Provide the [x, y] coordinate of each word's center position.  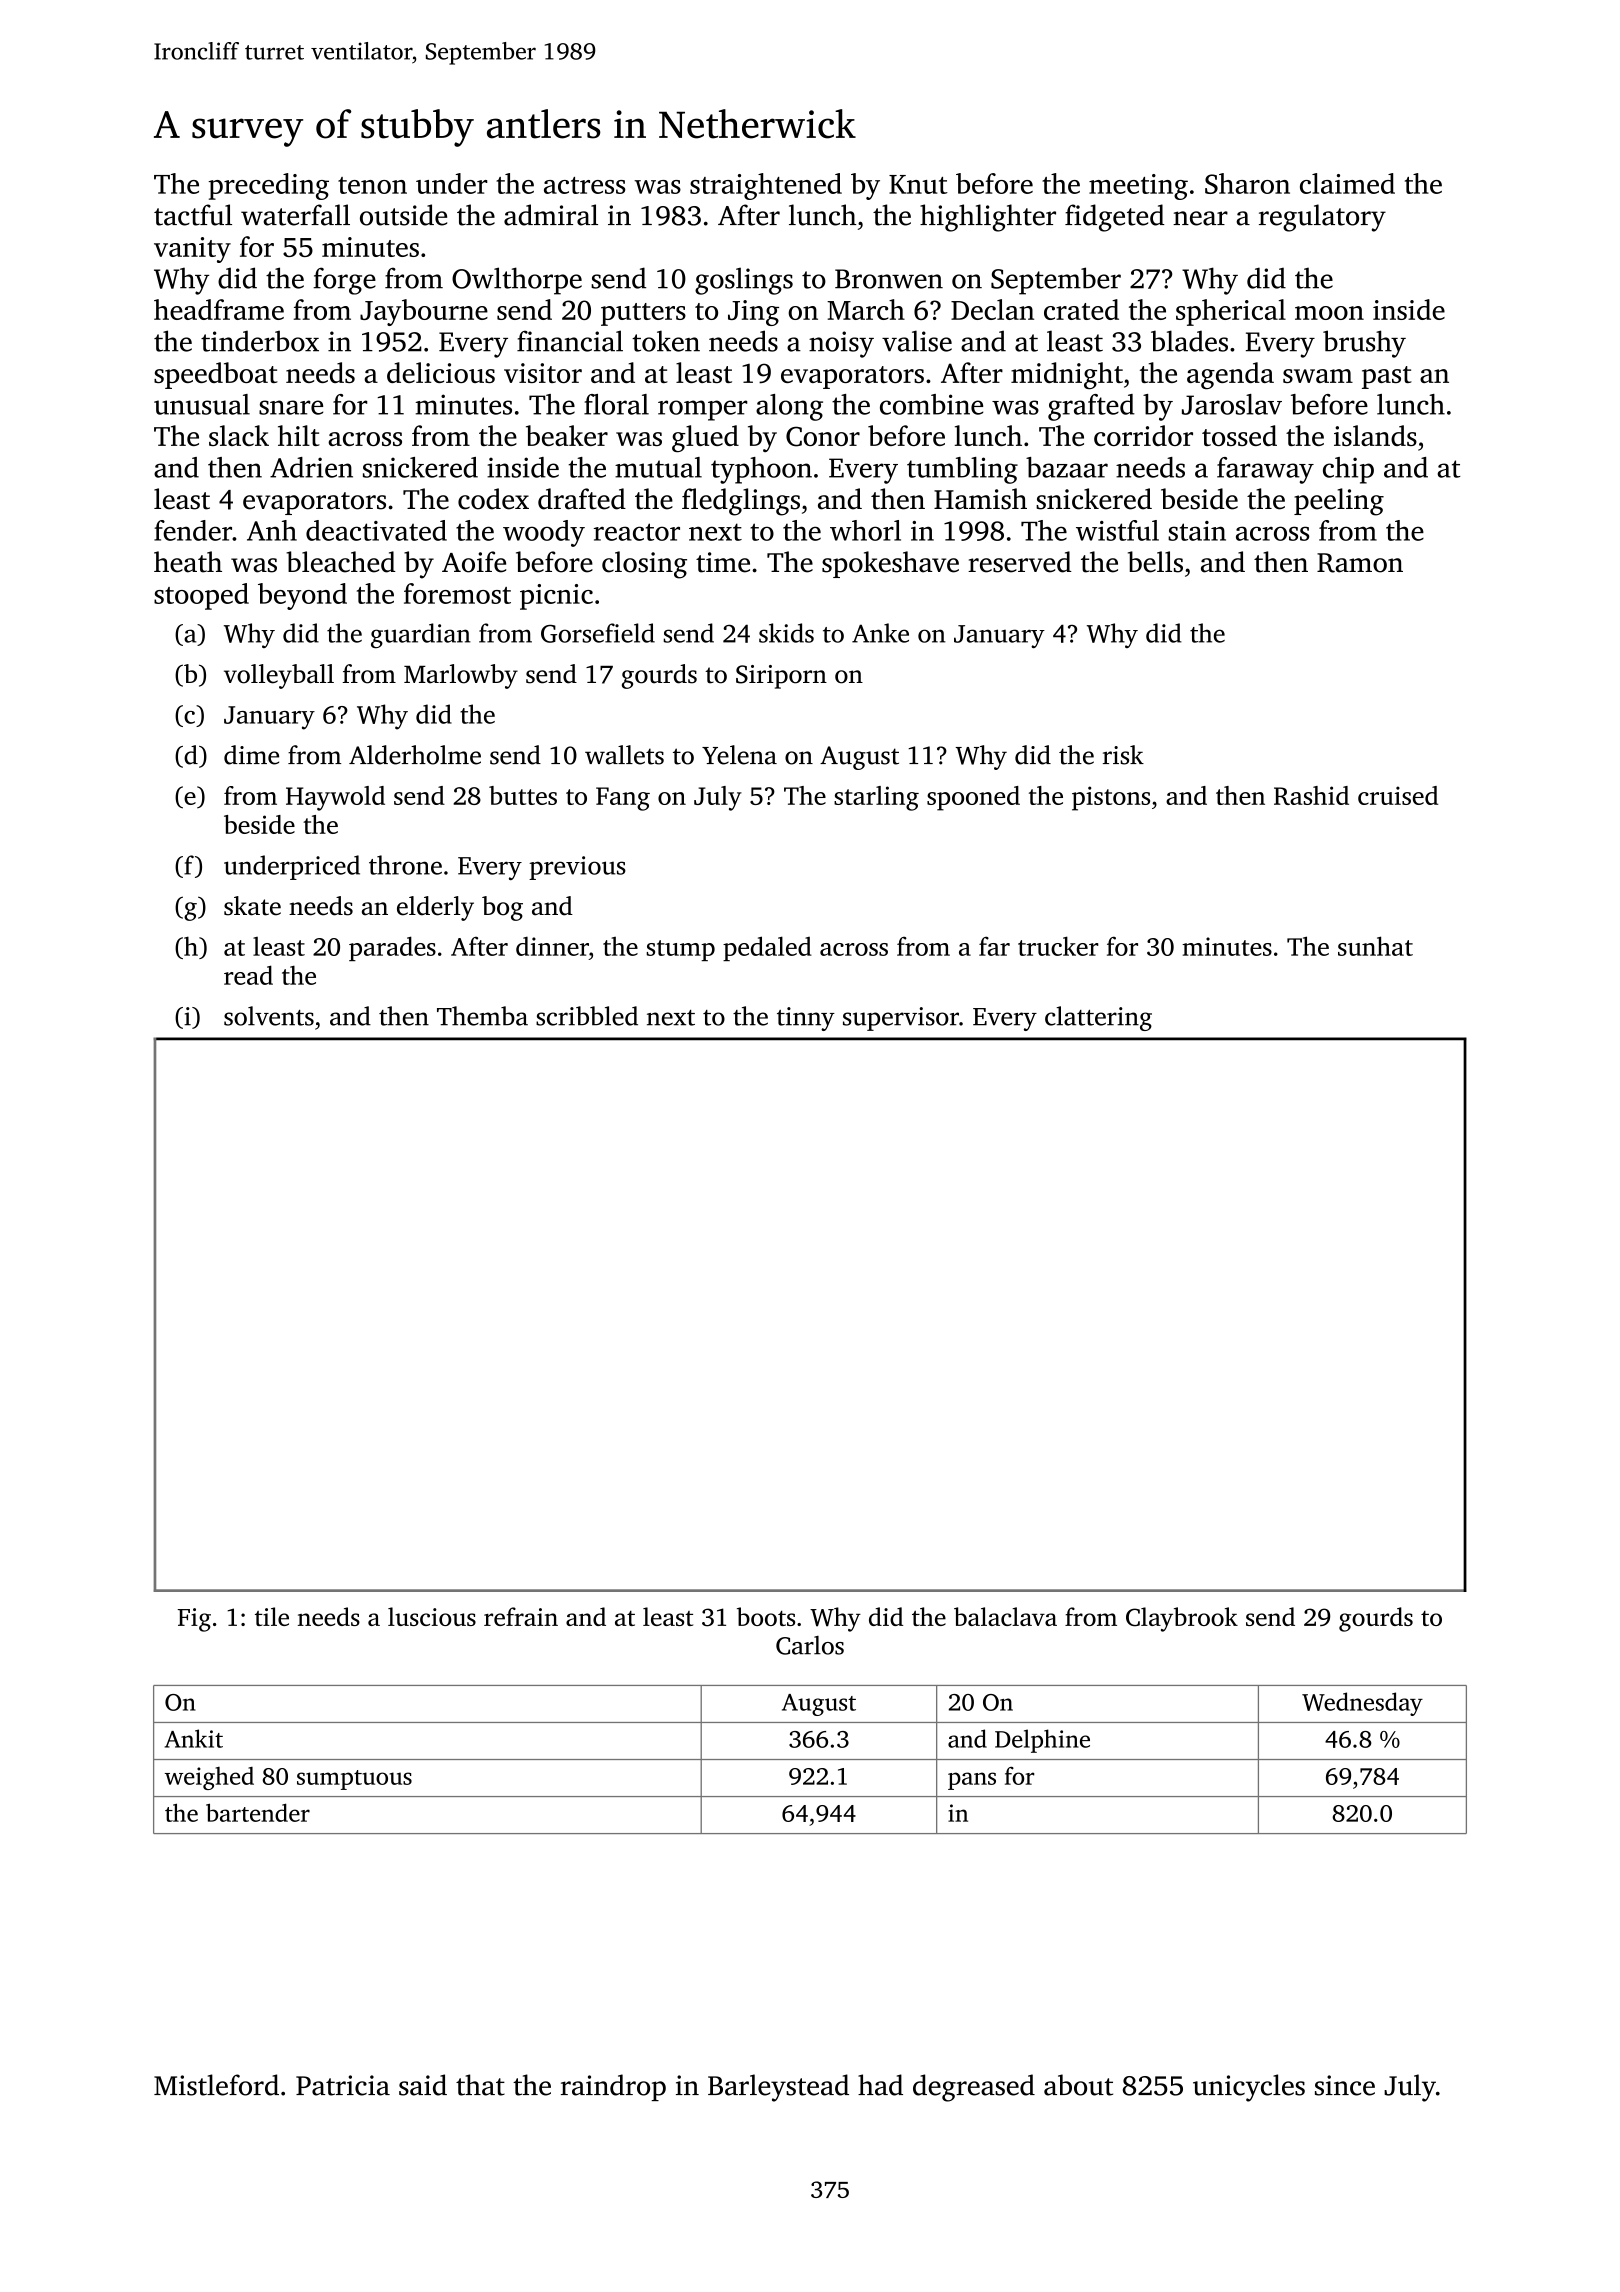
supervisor [901, 1019]
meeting [1138, 187]
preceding [269, 186]
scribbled [587, 1016]
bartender [258, 1812]
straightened [766, 186]
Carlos [810, 1645]
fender [193, 530]
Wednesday [1362, 1704]
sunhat [1375, 946]
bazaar [1067, 467]
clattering [1098, 1018]
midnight [1067, 376]
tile [272, 1616]
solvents [269, 1016]
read [248, 975]
